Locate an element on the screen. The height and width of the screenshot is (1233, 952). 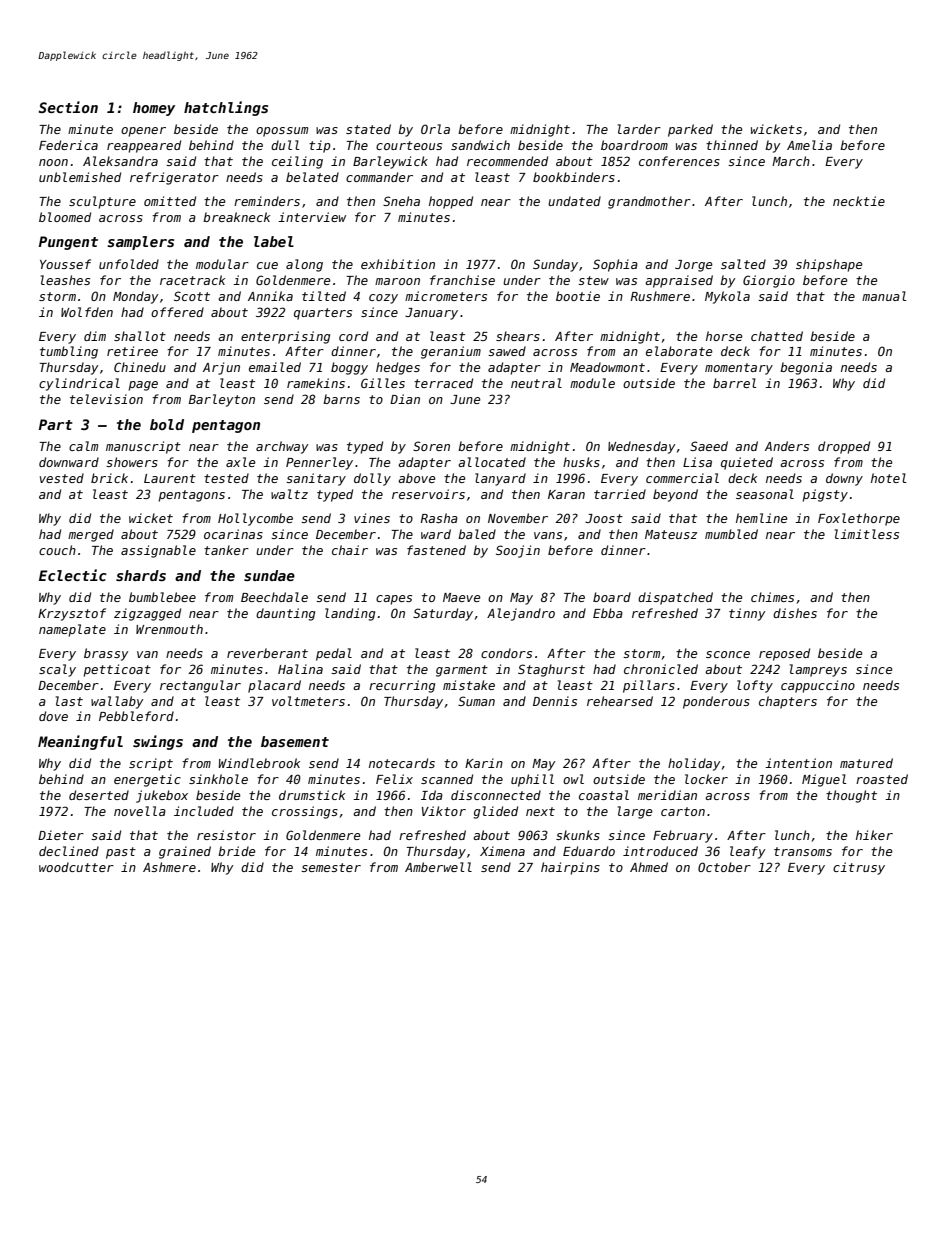
bold is located at coordinates (167, 424).
